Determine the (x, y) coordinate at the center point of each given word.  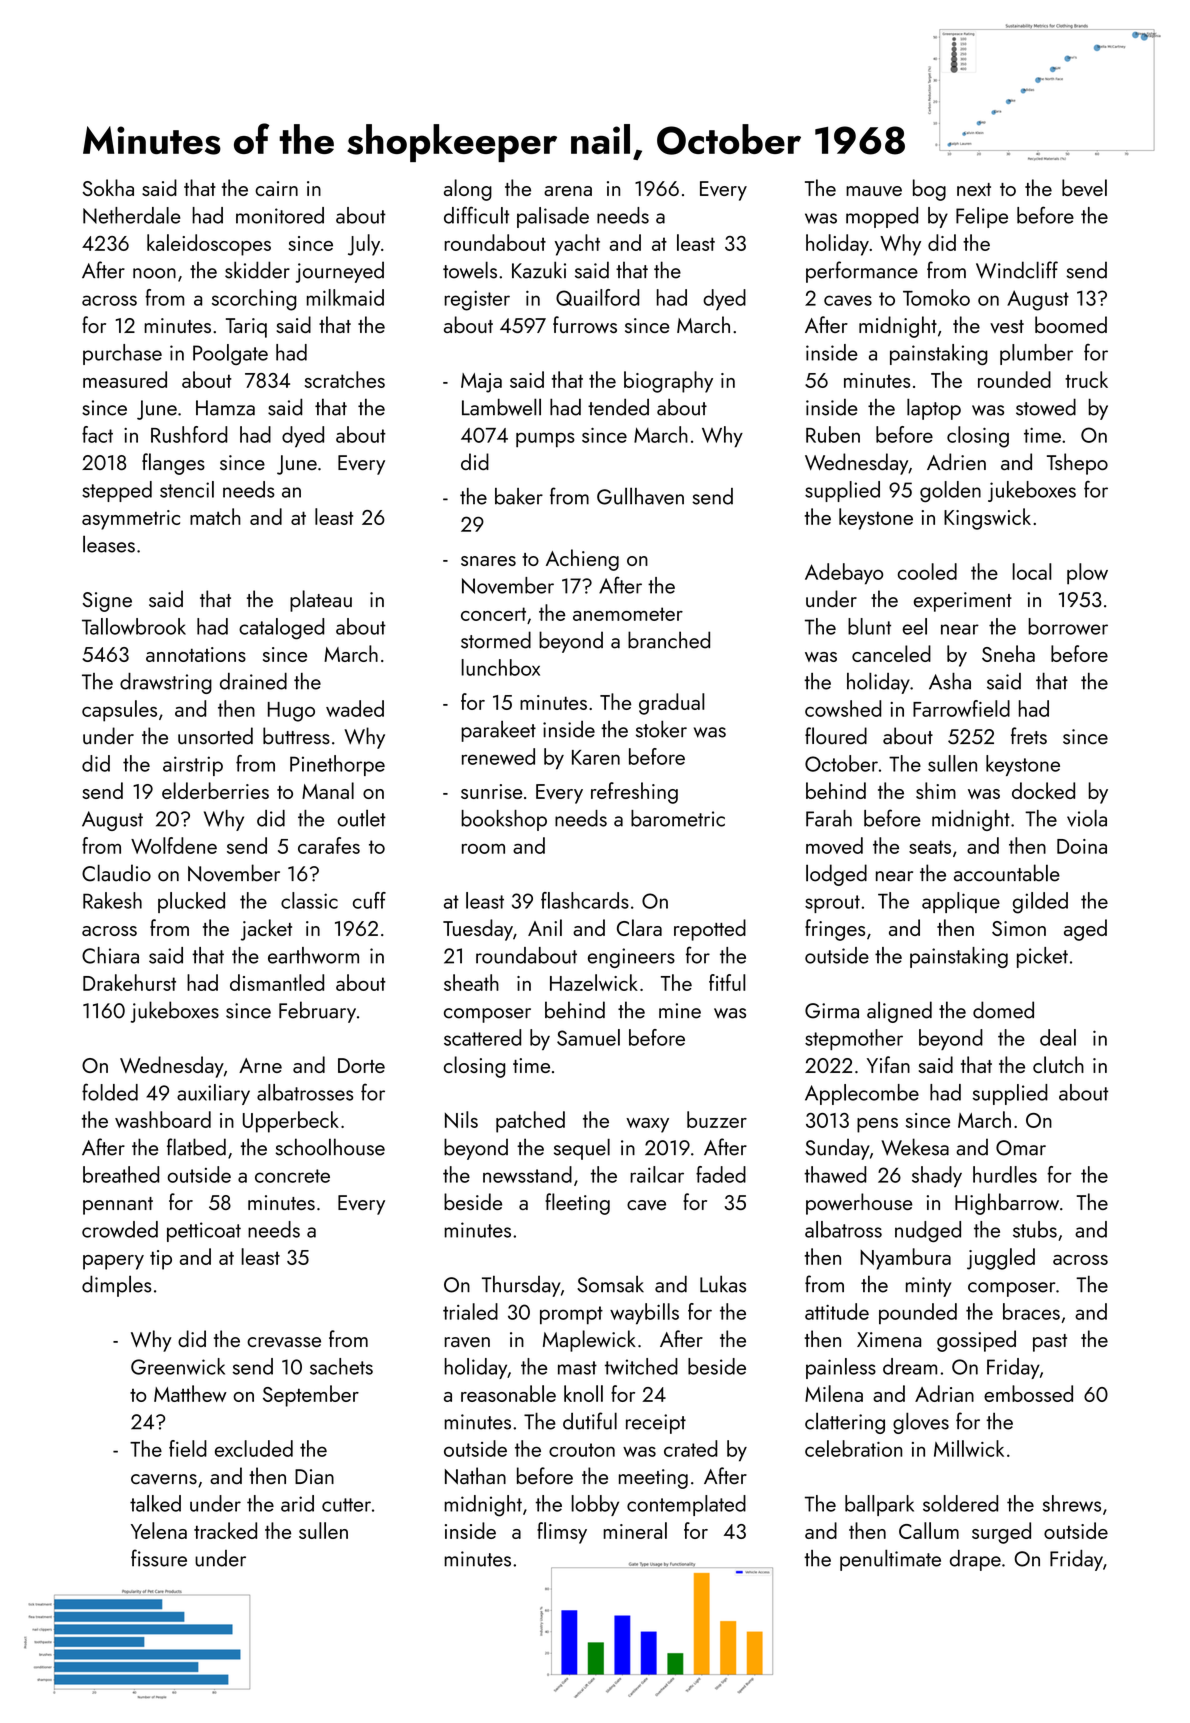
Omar (1021, 1148)
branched (669, 640)
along (468, 190)
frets (1029, 736)
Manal (328, 790)
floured (836, 736)
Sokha (108, 187)
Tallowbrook (134, 626)
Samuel (588, 1037)
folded (110, 1092)
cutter (346, 1505)
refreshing (634, 793)
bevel (1084, 187)
